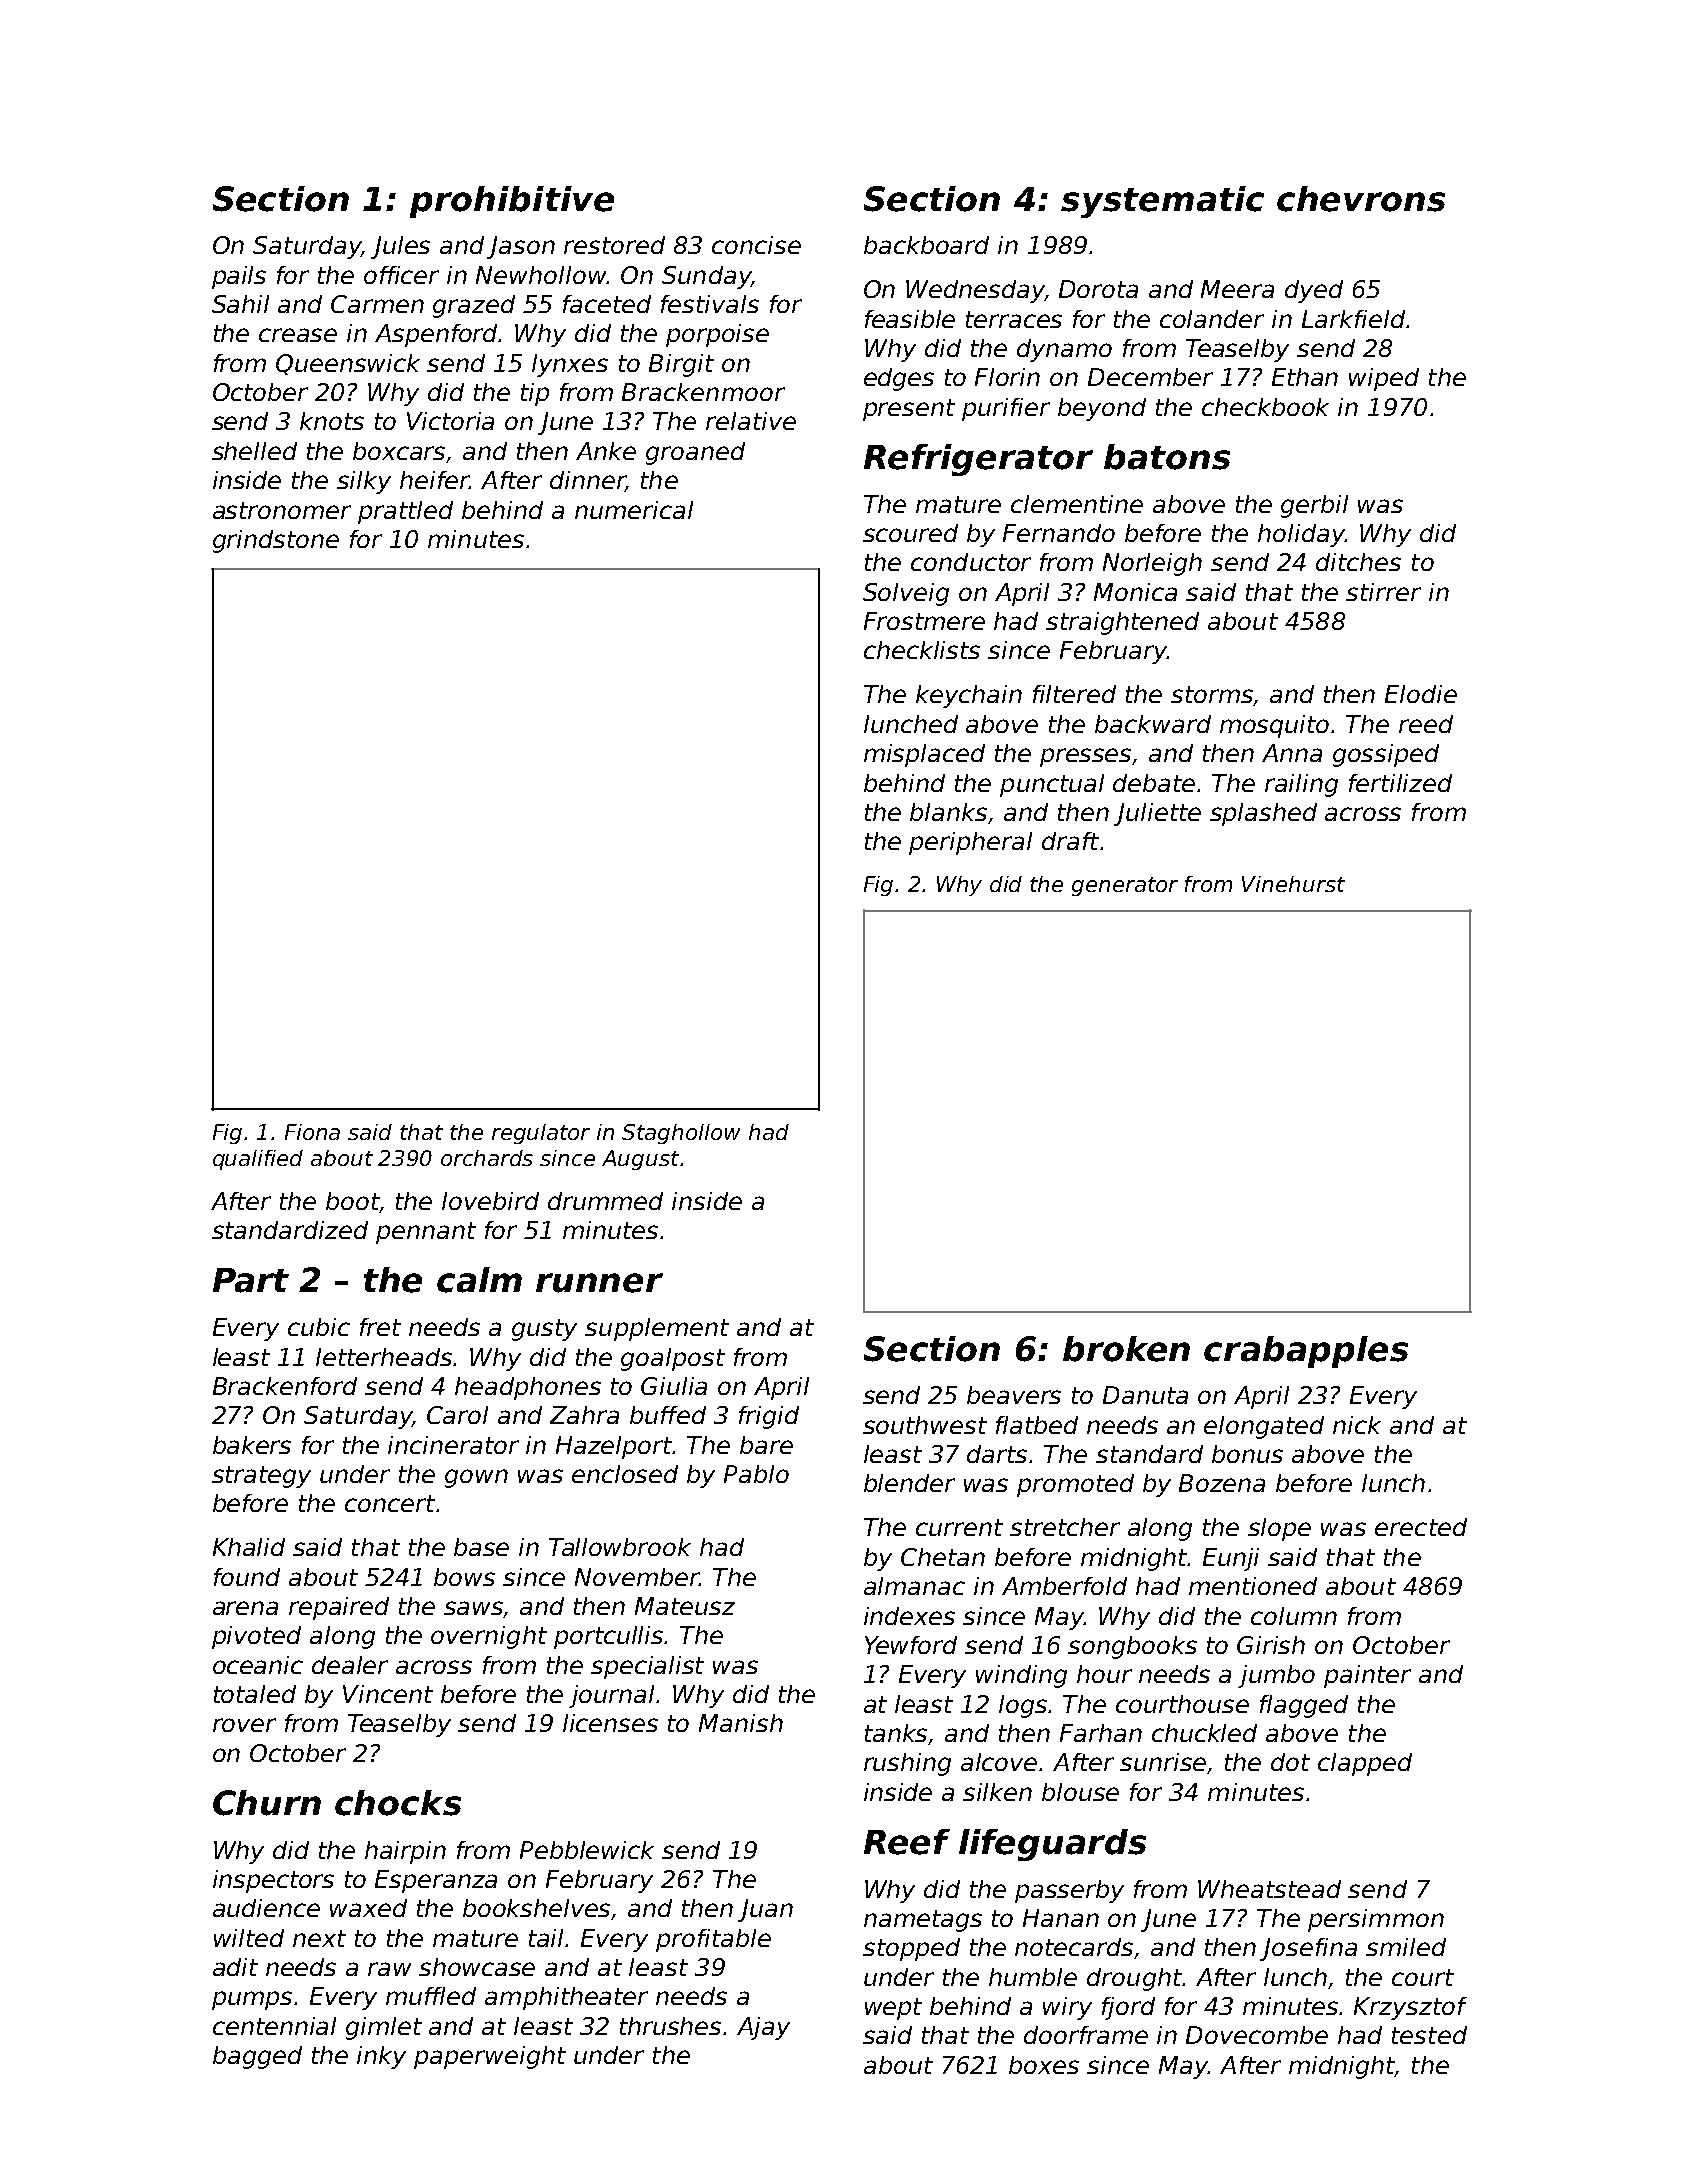  I want to click on bagged, so click(257, 2057).
